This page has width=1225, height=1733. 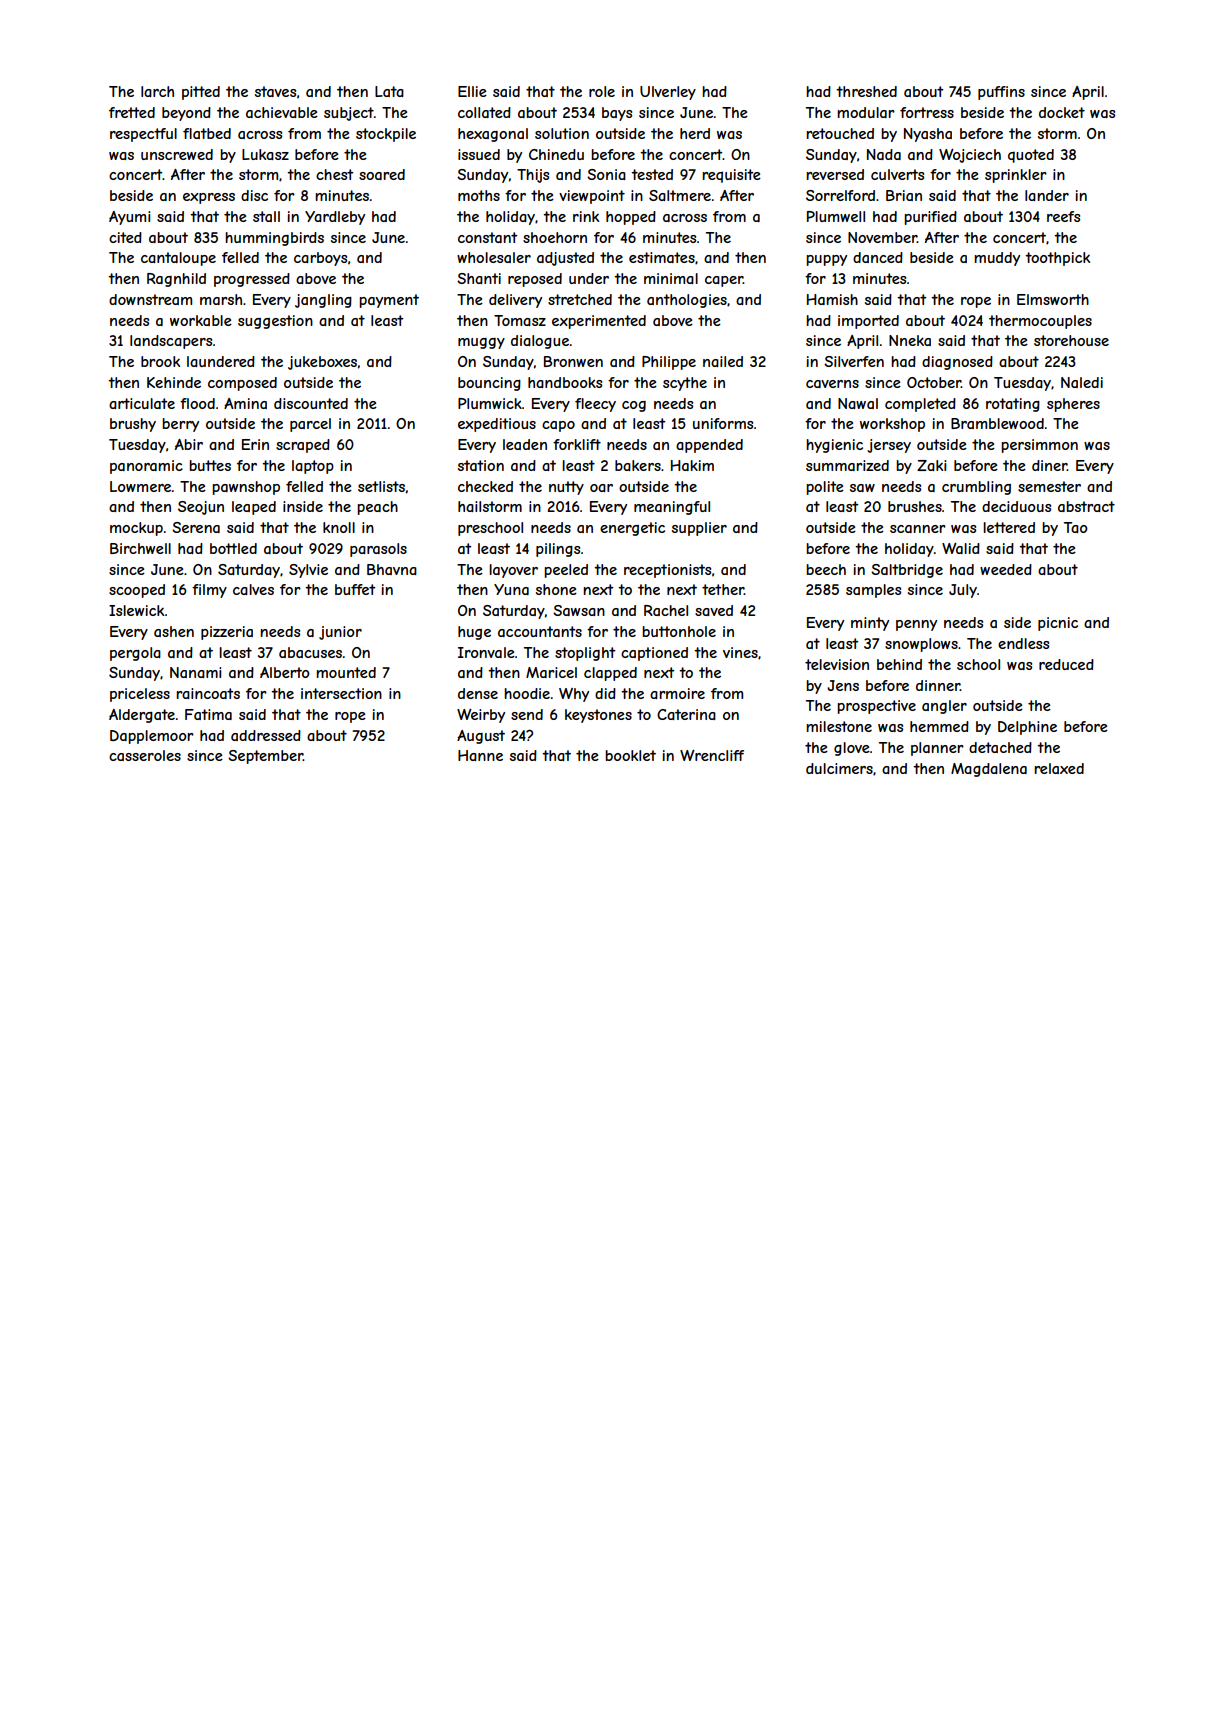 I want to click on setlists, so click(x=381, y=486).
